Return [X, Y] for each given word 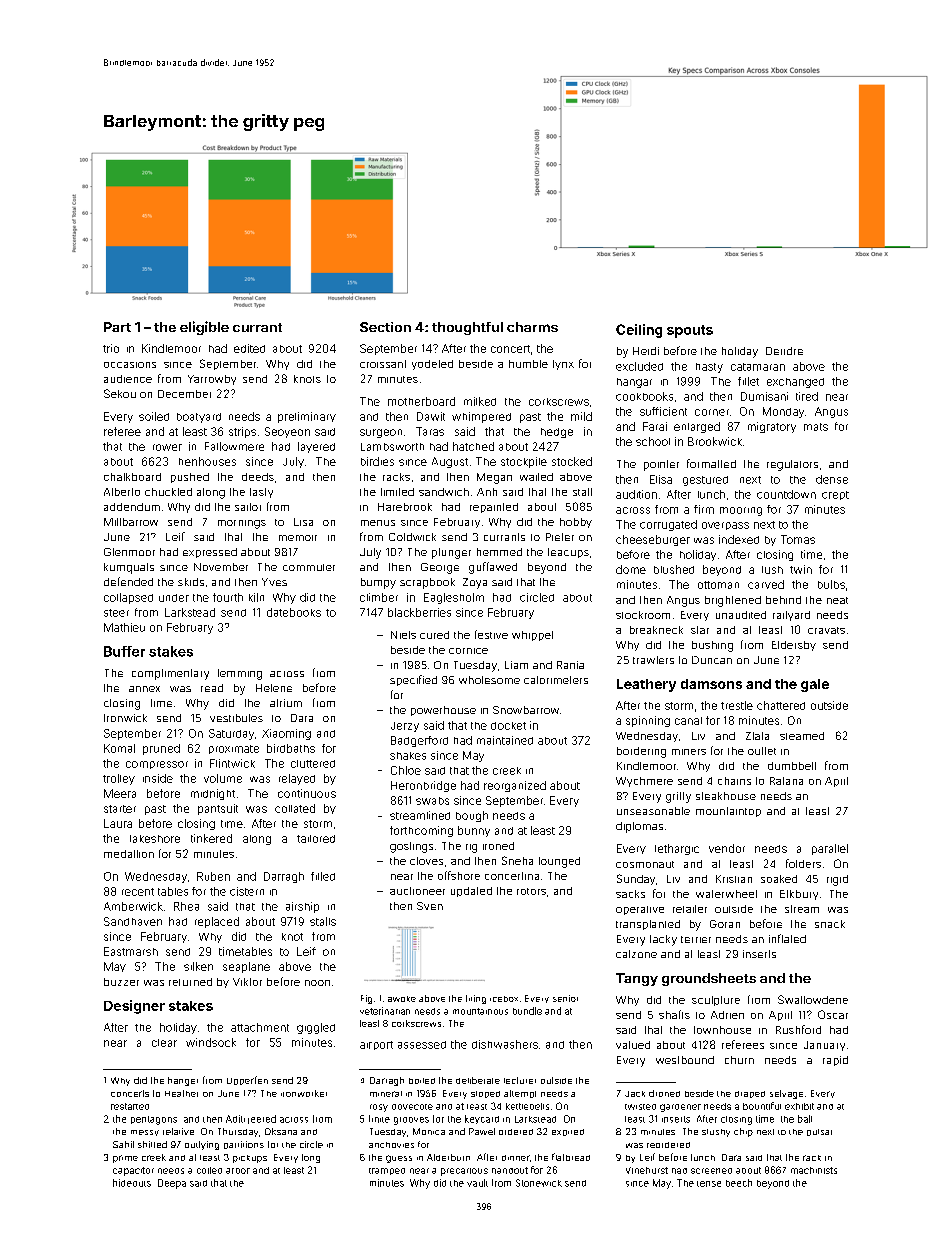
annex [144, 689]
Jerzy [405, 727]
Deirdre [784, 351]
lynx [563, 365]
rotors [531, 891]
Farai [655, 426]
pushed [190, 478]
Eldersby [794, 646]
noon [317, 983]
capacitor [133, 1171]
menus [378, 523]
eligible [204, 328]
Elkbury [799, 895]
